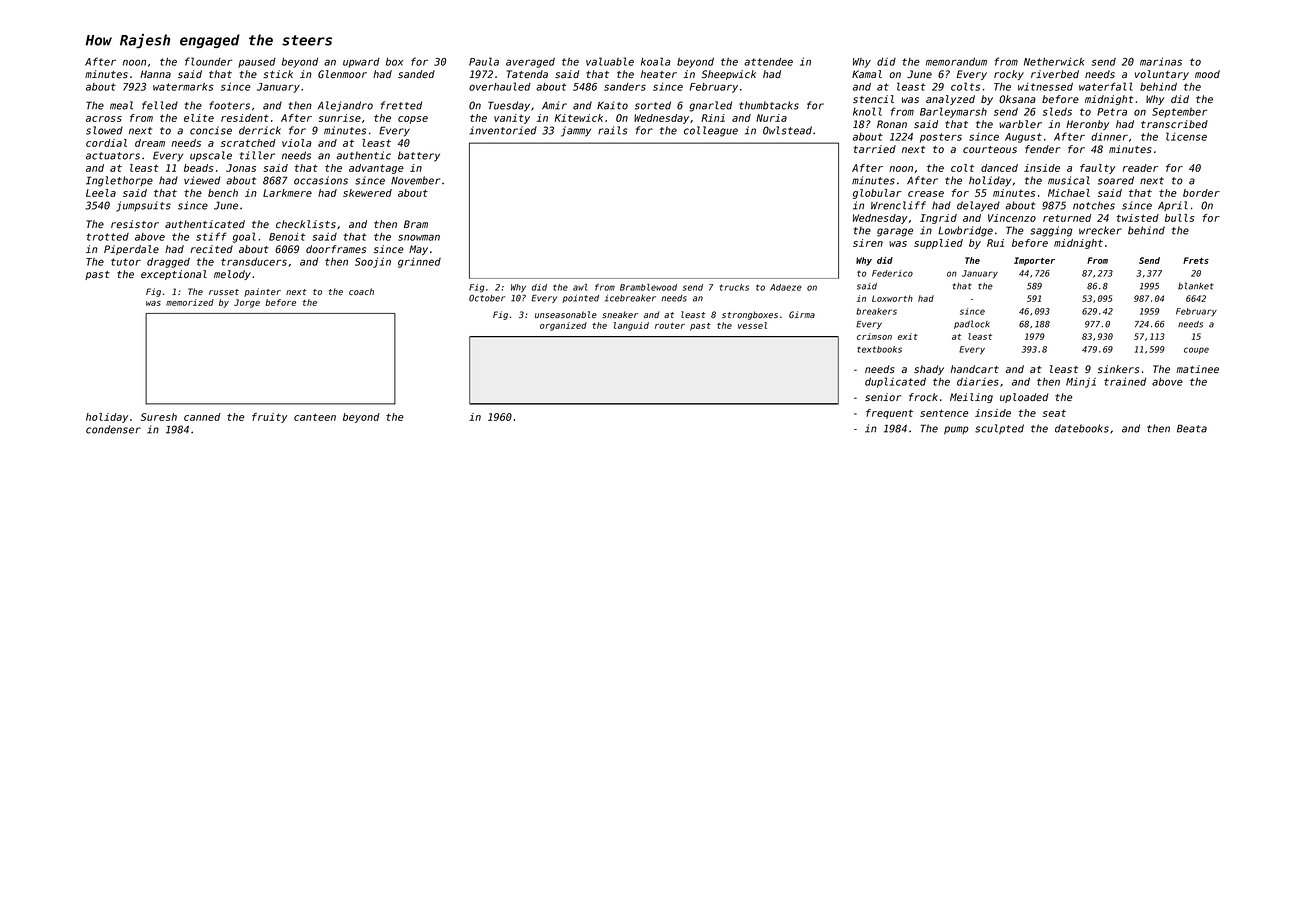 The image size is (1308, 924). I want to click on Suresh, so click(159, 417).
